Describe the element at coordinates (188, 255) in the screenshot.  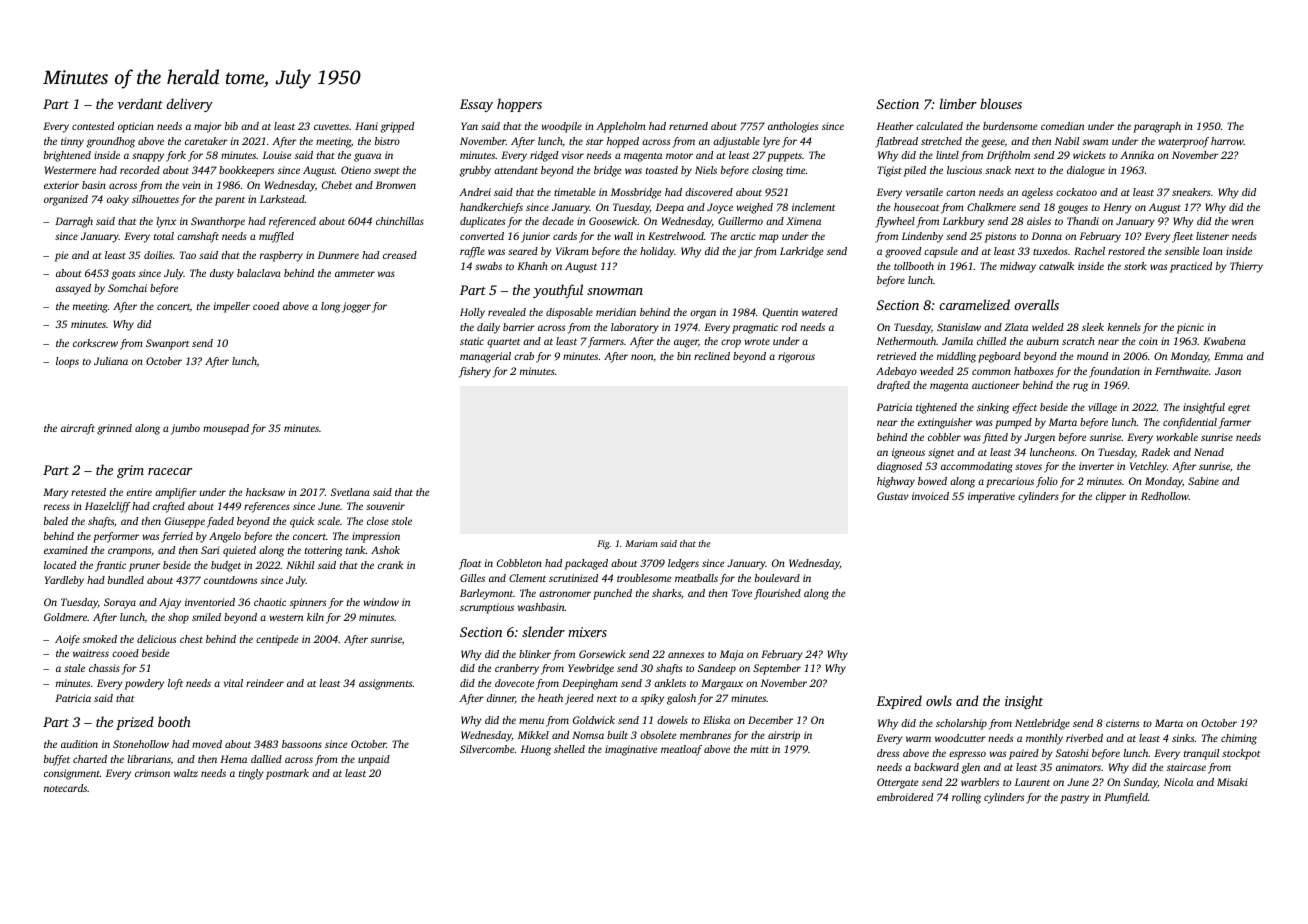
I see `Tao` at that location.
